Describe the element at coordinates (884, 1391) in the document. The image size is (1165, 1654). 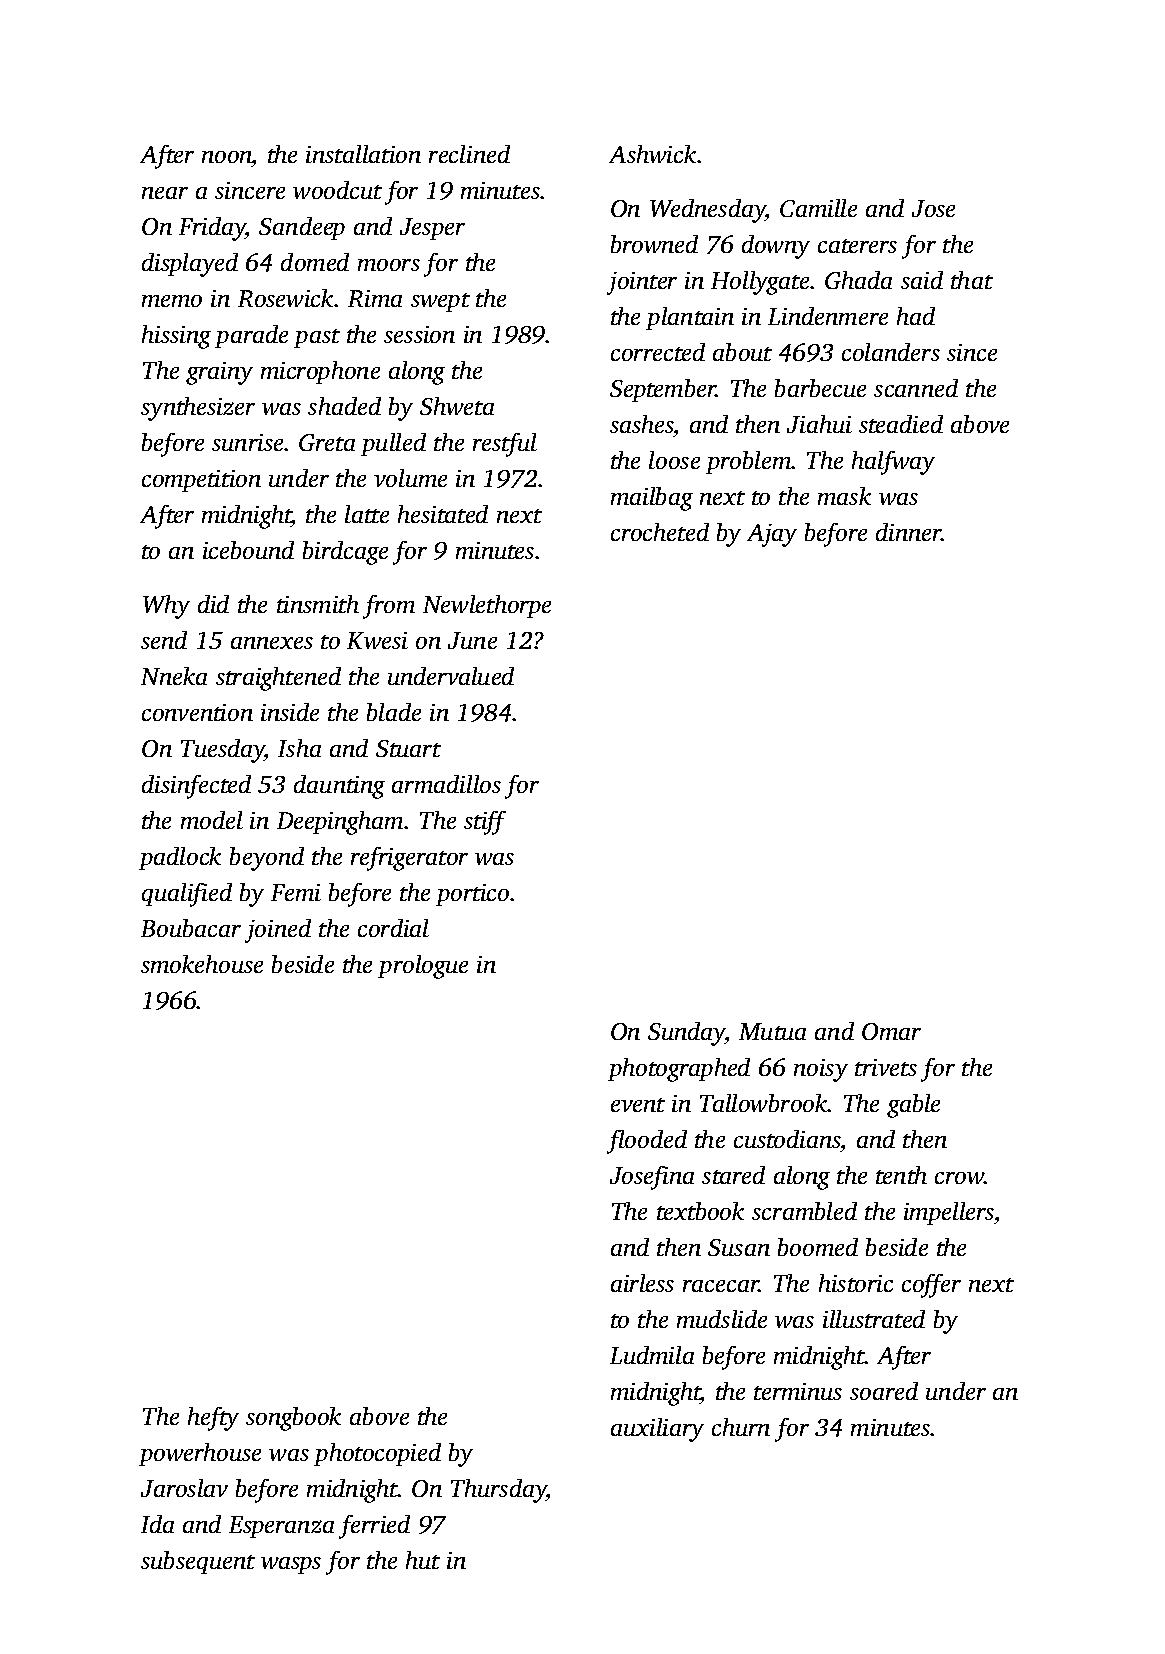
I see `soared` at that location.
